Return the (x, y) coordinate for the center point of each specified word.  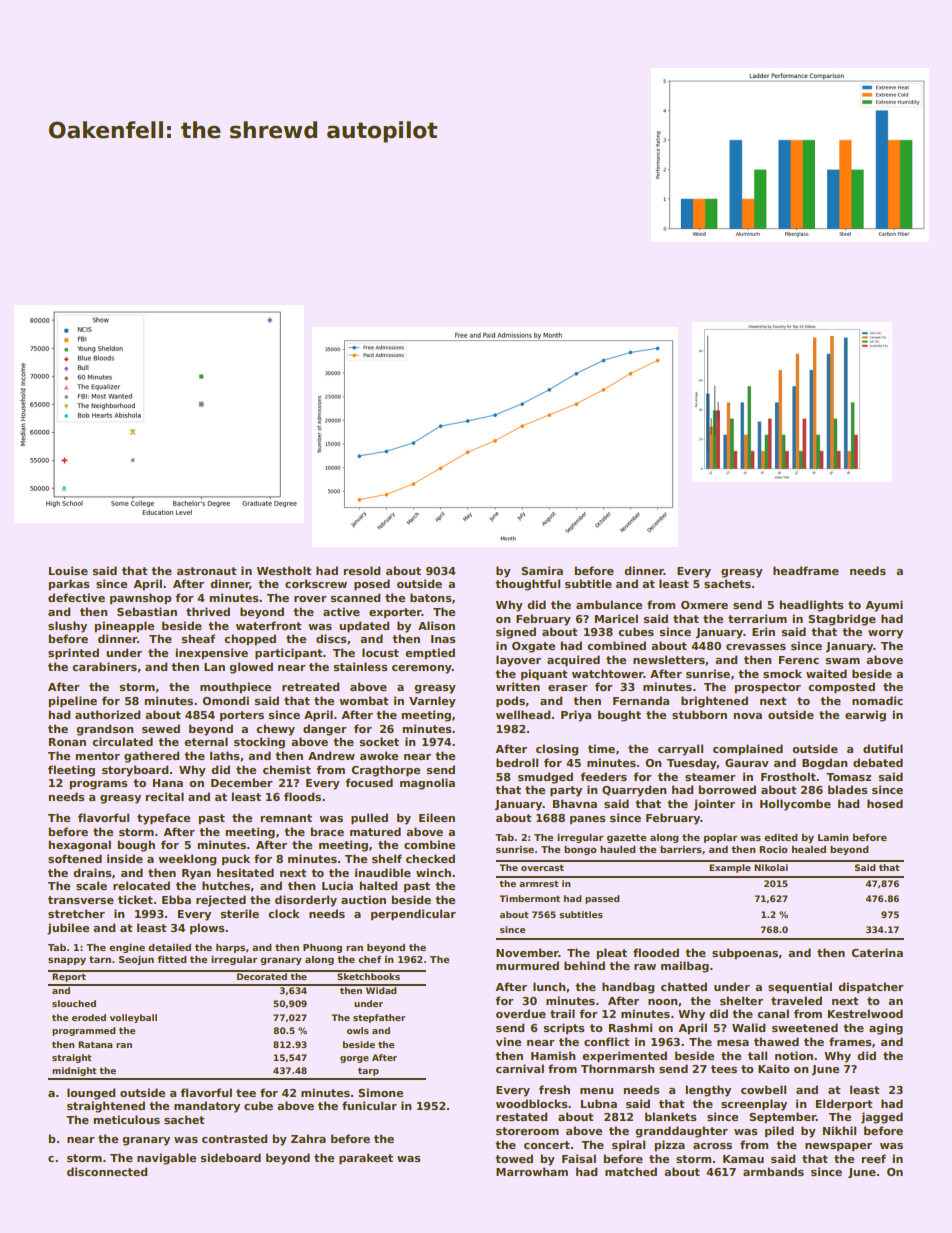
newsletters (669, 659)
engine (127, 948)
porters (242, 716)
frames (850, 1041)
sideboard (231, 1157)
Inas (443, 639)
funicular (369, 1105)
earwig (865, 716)
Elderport (844, 1105)
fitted (172, 959)
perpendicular (413, 915)
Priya (576, 716)
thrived (208, 611)
